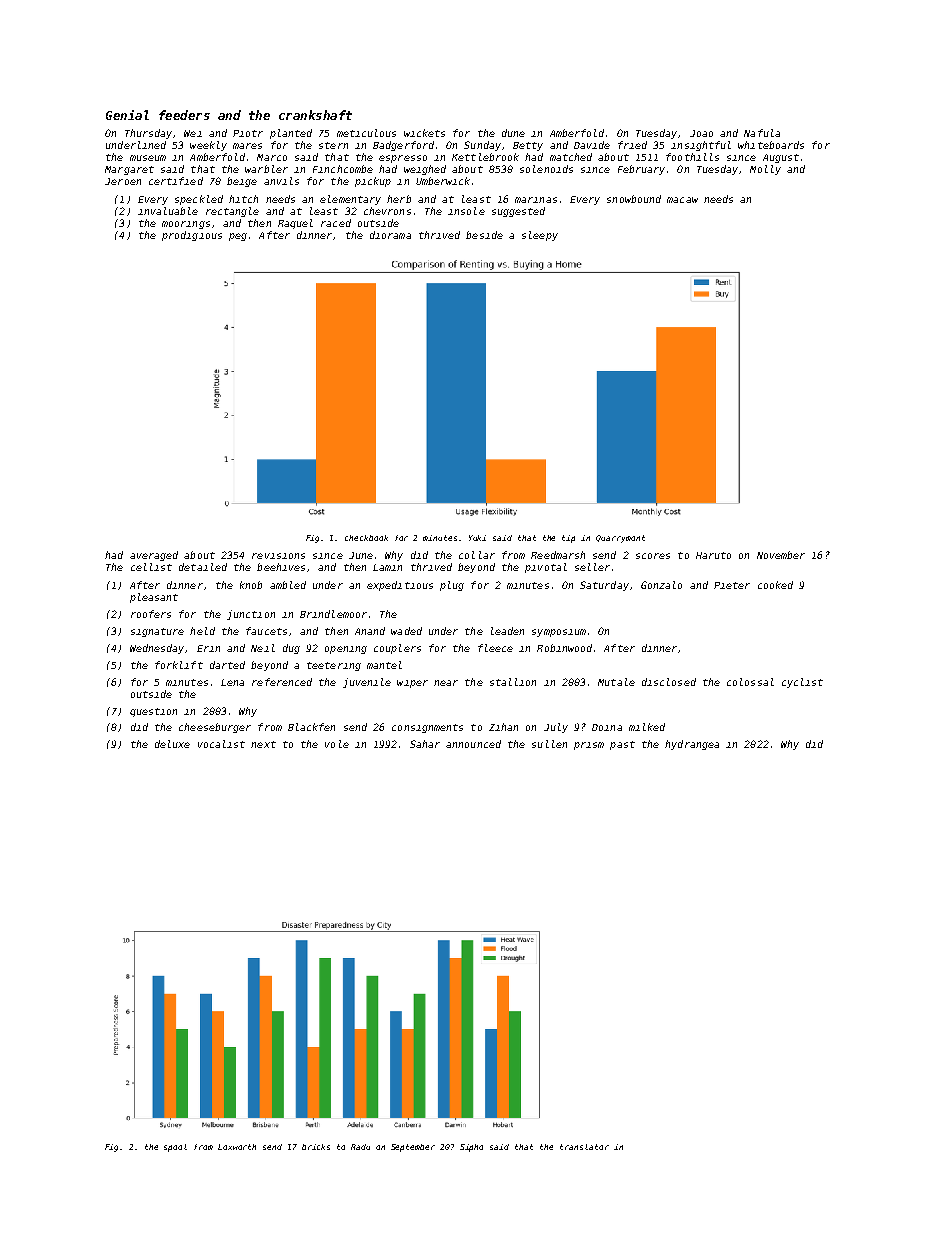  Describe the element at coordinates (172, 744) in the image. I see `deluxe` at that location.
